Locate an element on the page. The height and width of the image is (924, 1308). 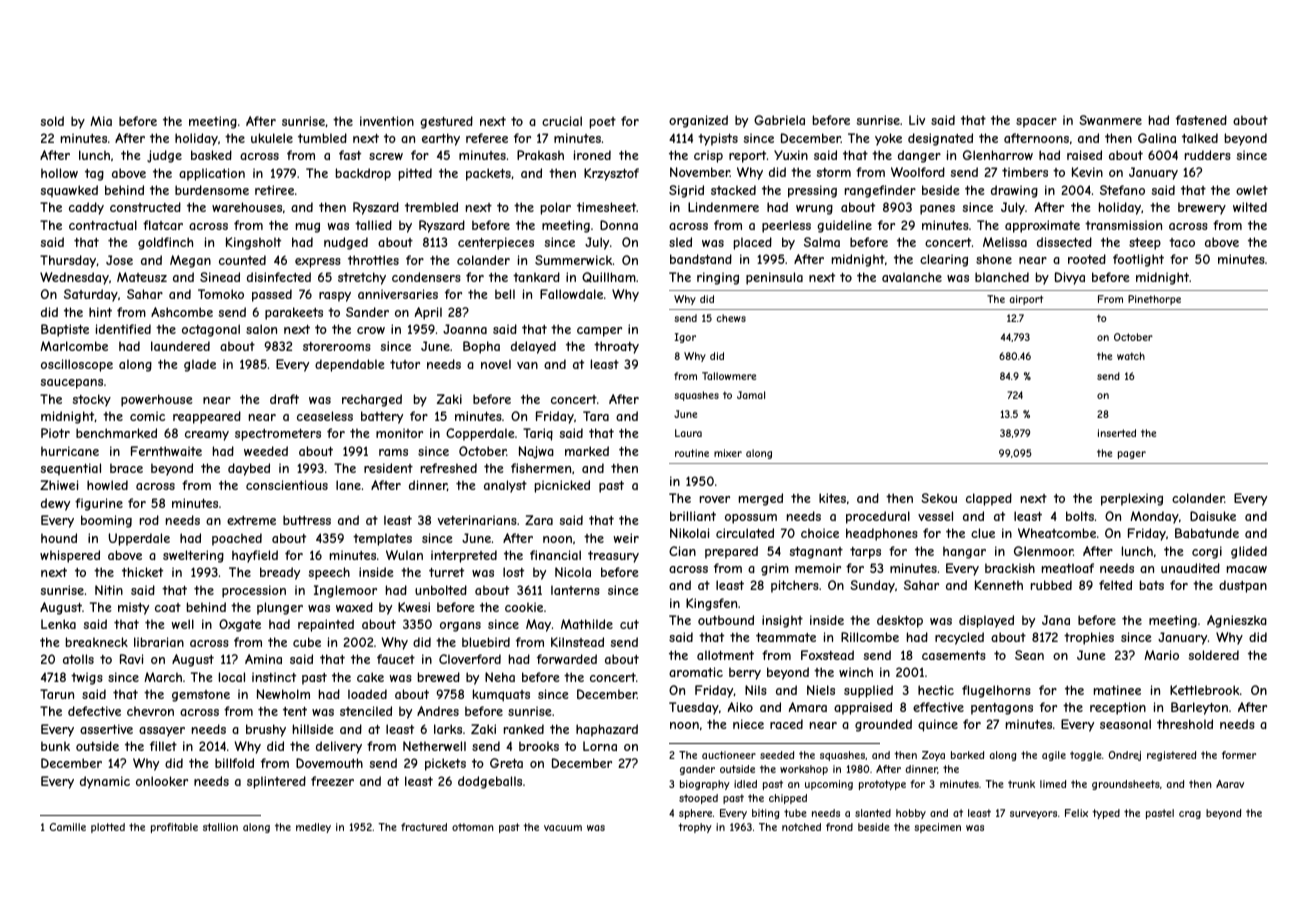
Sinead is located at coordinates (220, 277).
